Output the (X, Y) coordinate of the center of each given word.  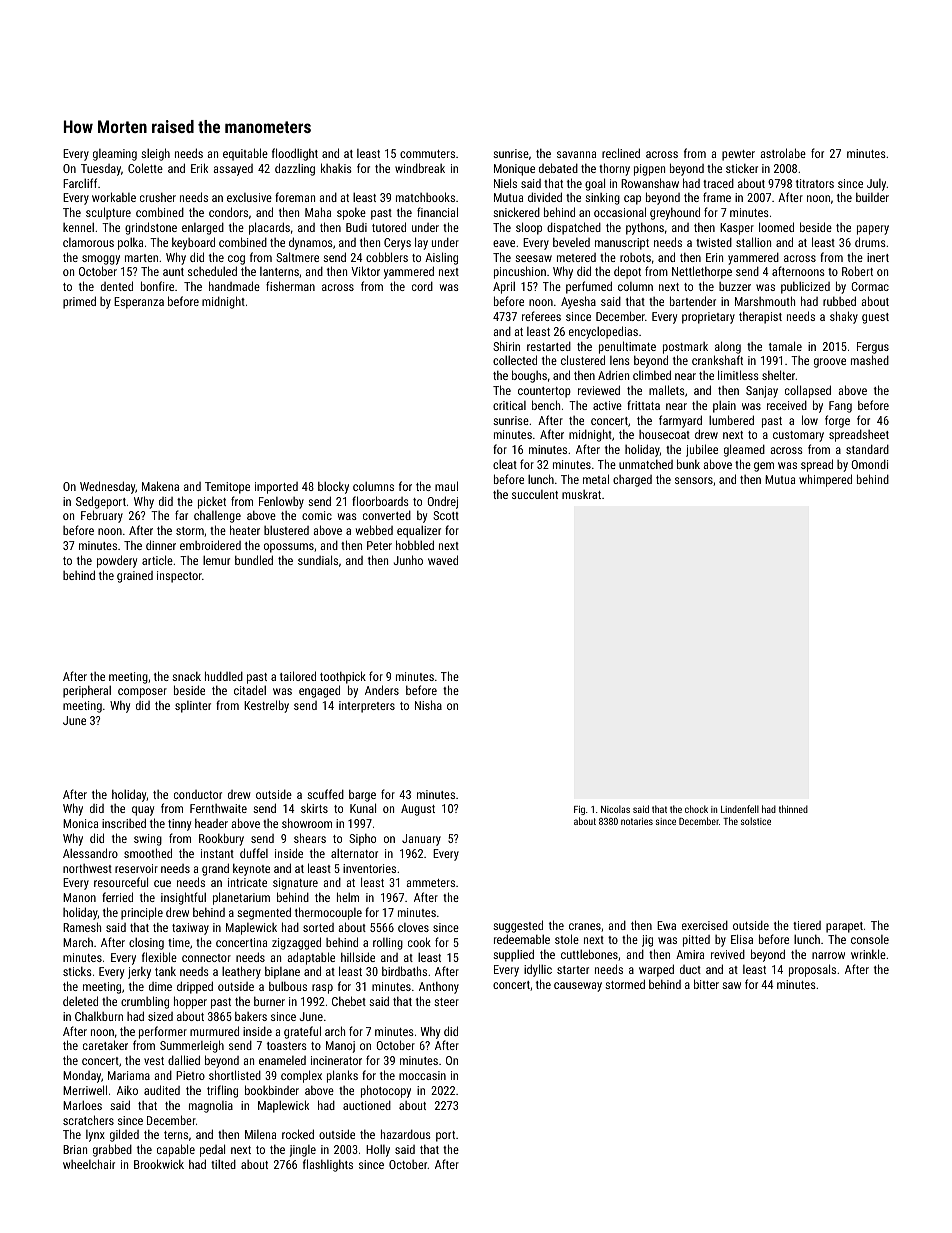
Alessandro (90, 853)
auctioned (367, 1105)
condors (228, 212)
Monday (82, 1077)
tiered (807, 925)
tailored (298, 676)
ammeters (430, 883)
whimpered (825, 480)
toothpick (343, 677)
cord (422, 286)
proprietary (708, 318)
